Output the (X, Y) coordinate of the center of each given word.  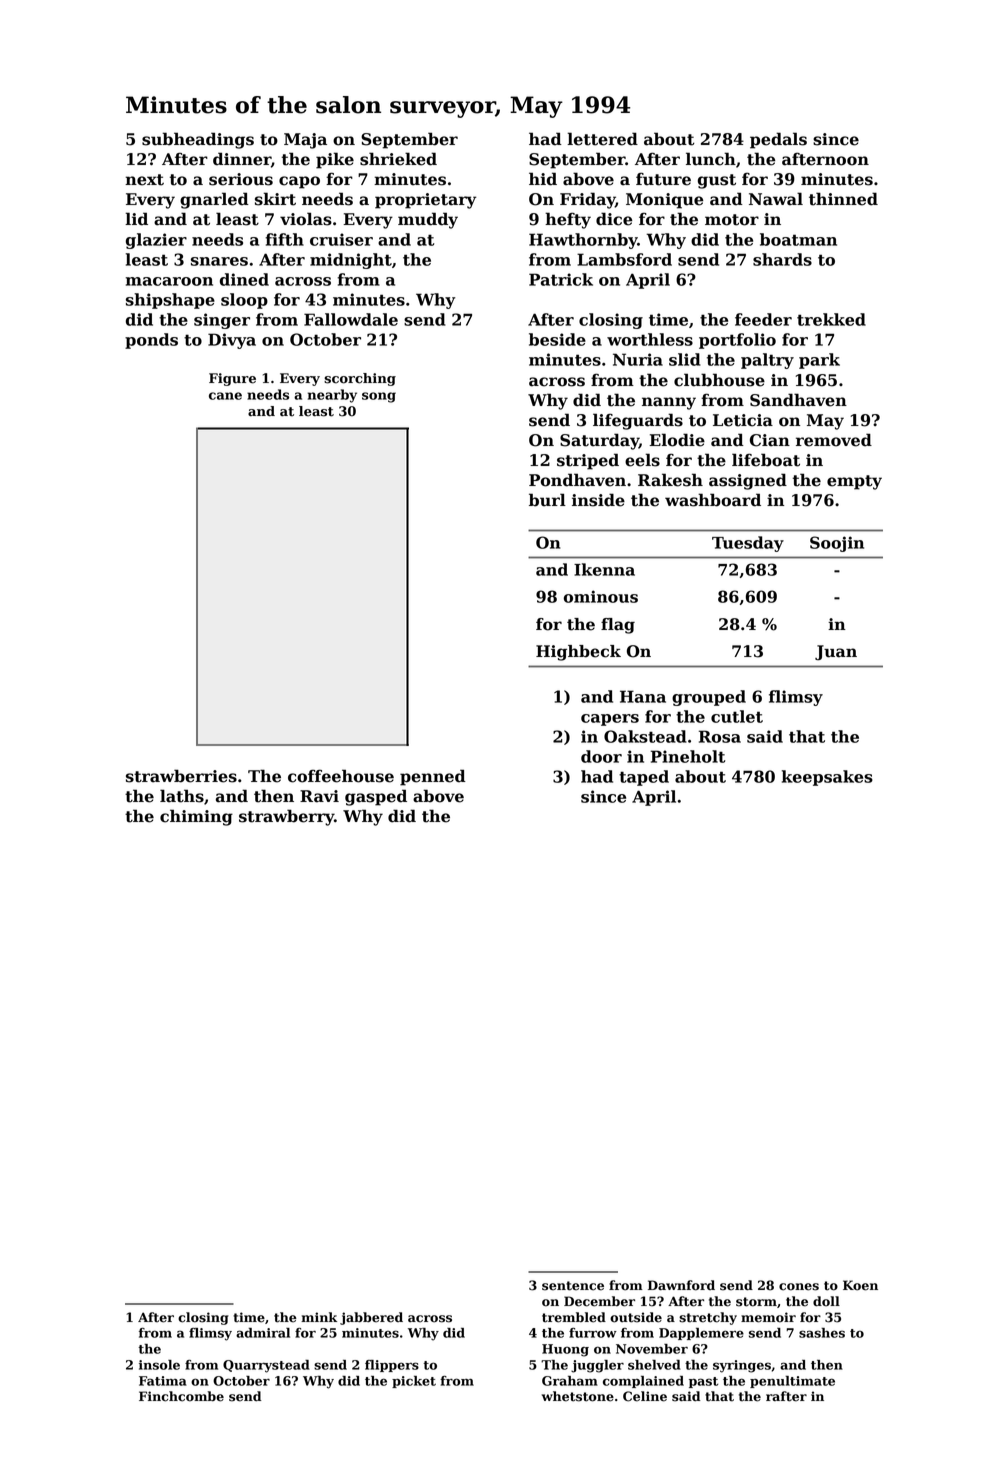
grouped (709, 698)
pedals (778, 140)
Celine (645, 1396)
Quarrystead (266, 1366)
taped (644, 778)
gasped (376, 797)
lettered (602, 139)
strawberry (286, 817)
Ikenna (604, 569)
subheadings (198, 140)
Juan (836, 653)
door (601, 756)
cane (225, 396)
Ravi (319, 796)
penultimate (792, 1382)
